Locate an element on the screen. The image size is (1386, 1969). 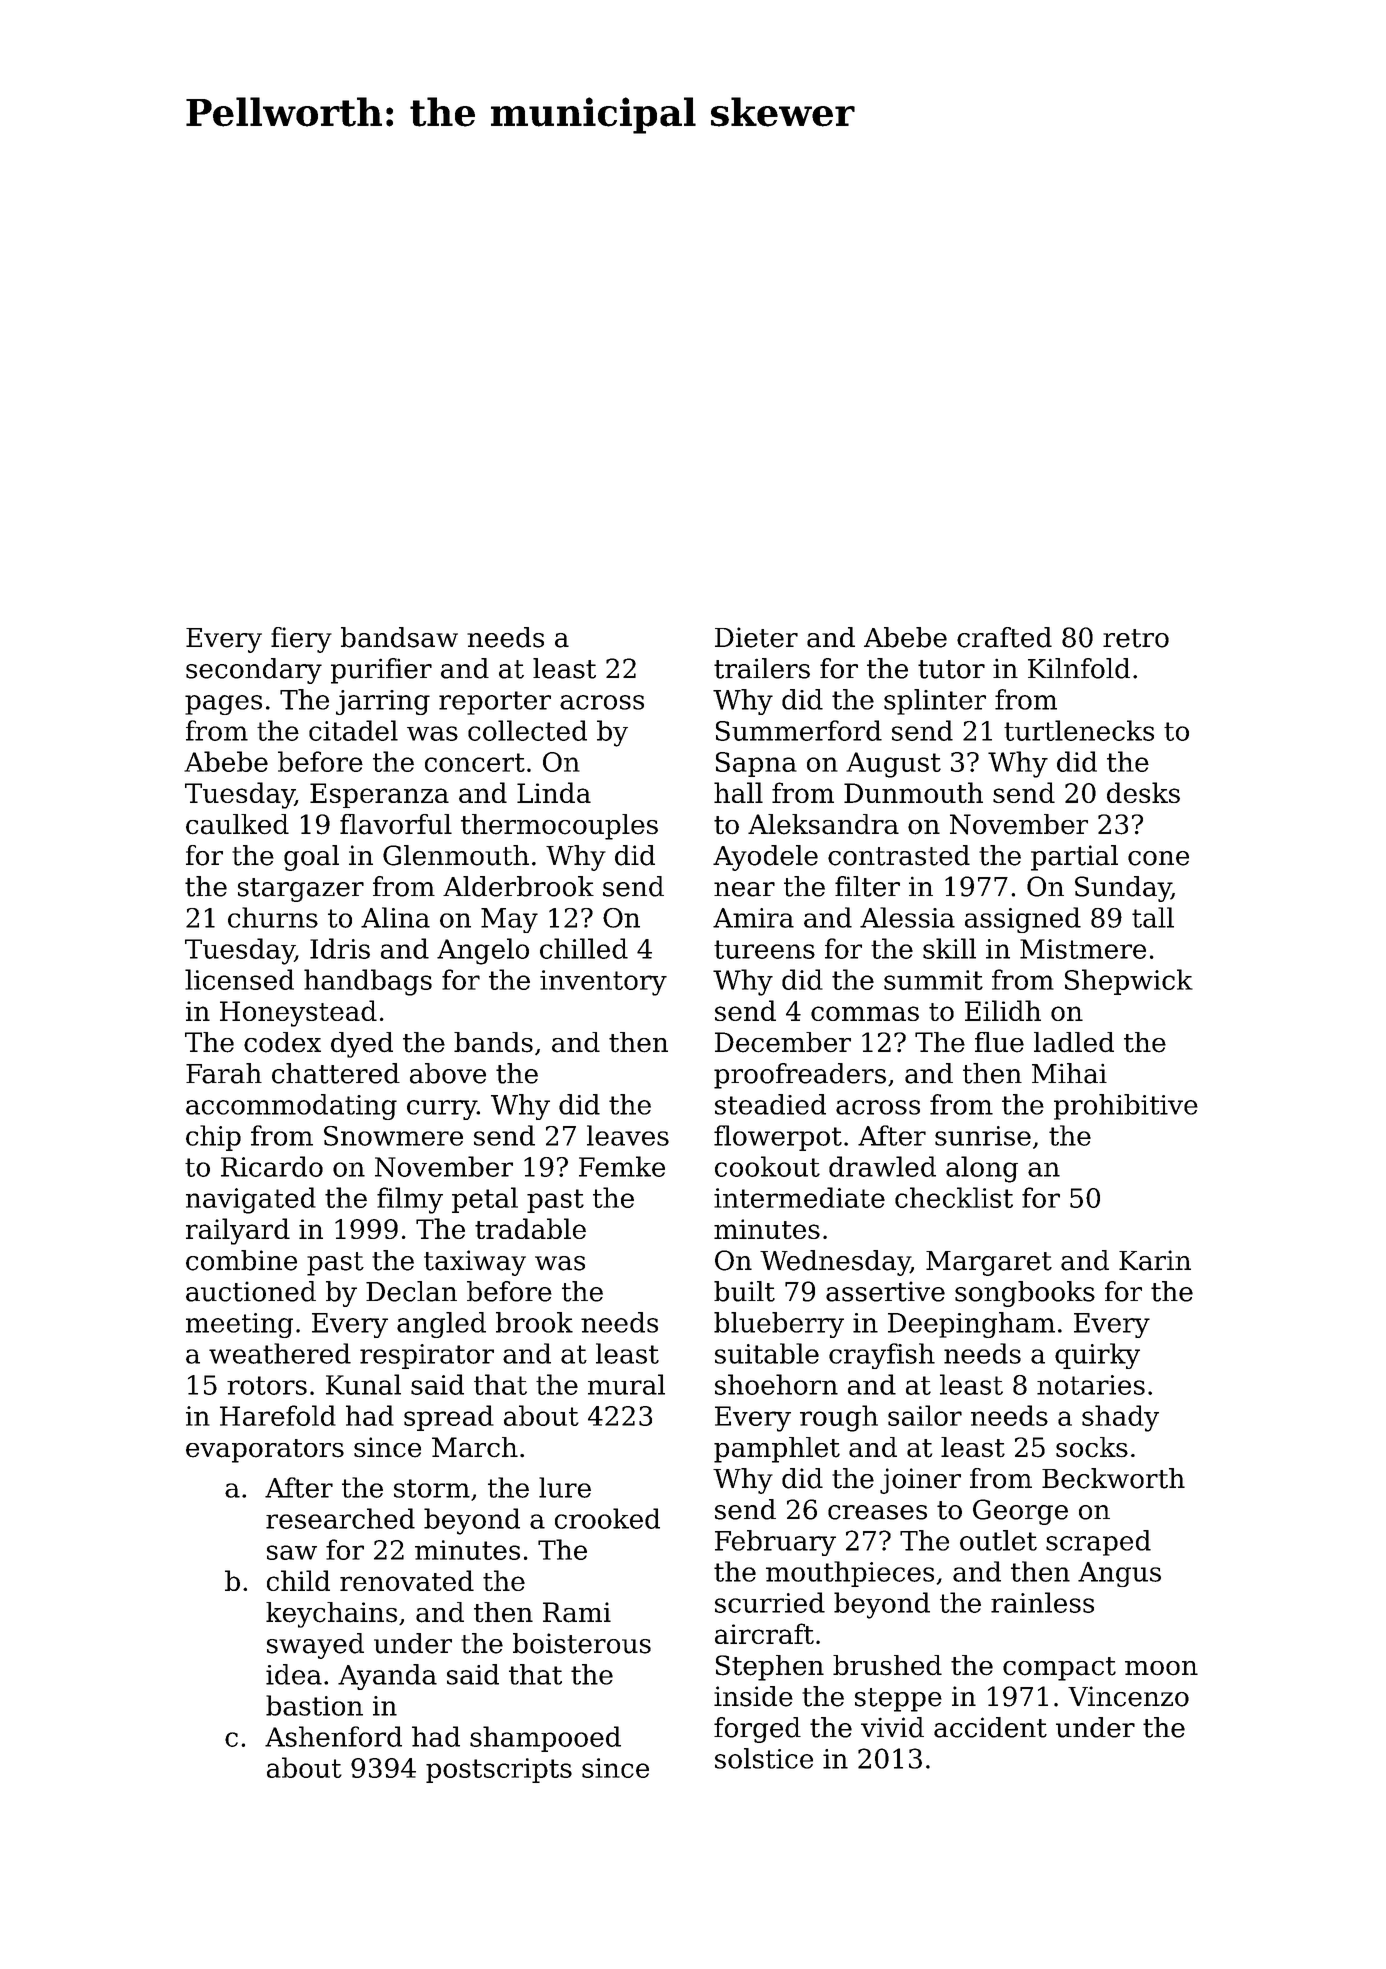
February is located at coordinates (775, 1543).
